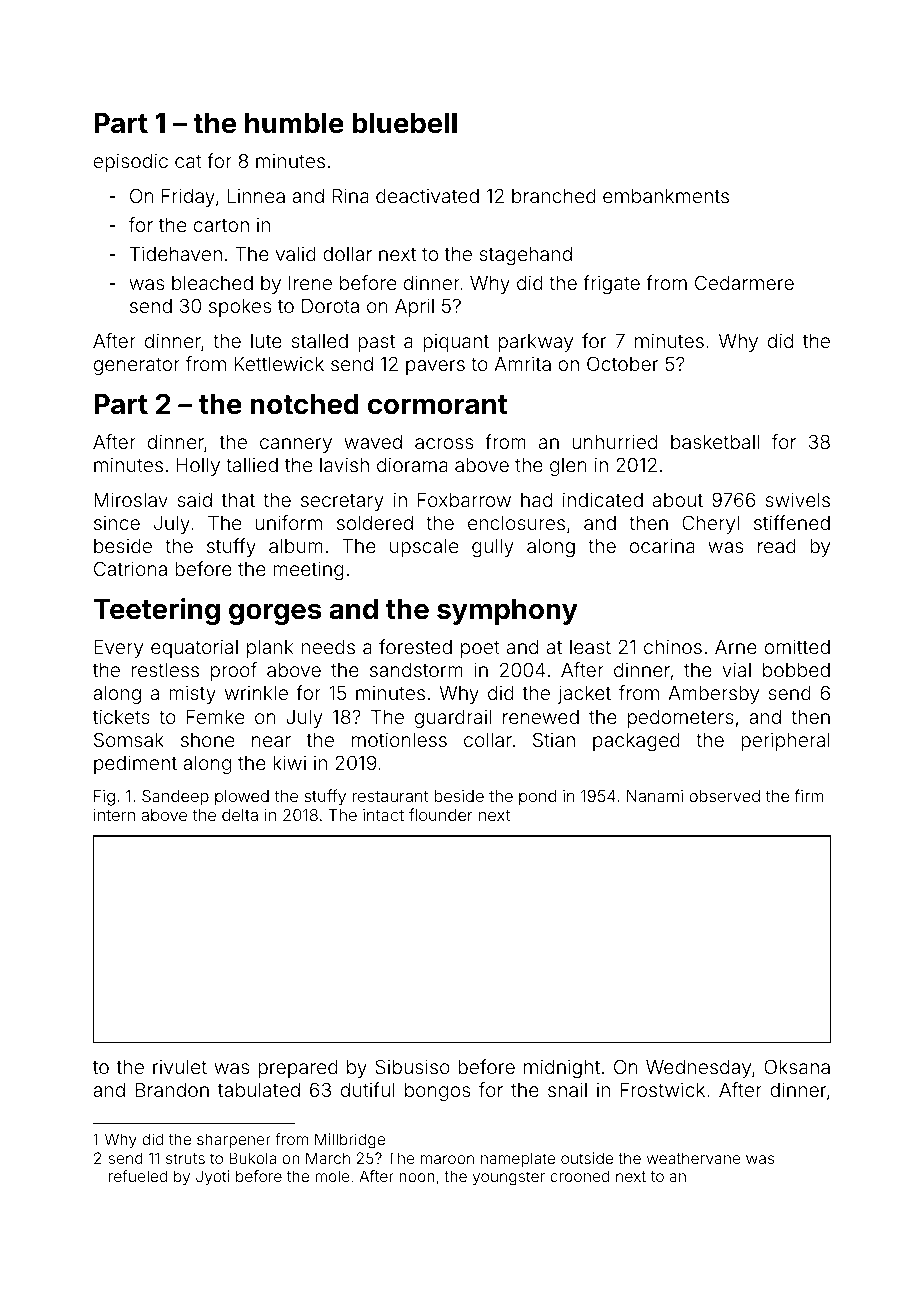 The width and height of the document is (924, 1314). I want to click on stagehand, so click(526, 256).
